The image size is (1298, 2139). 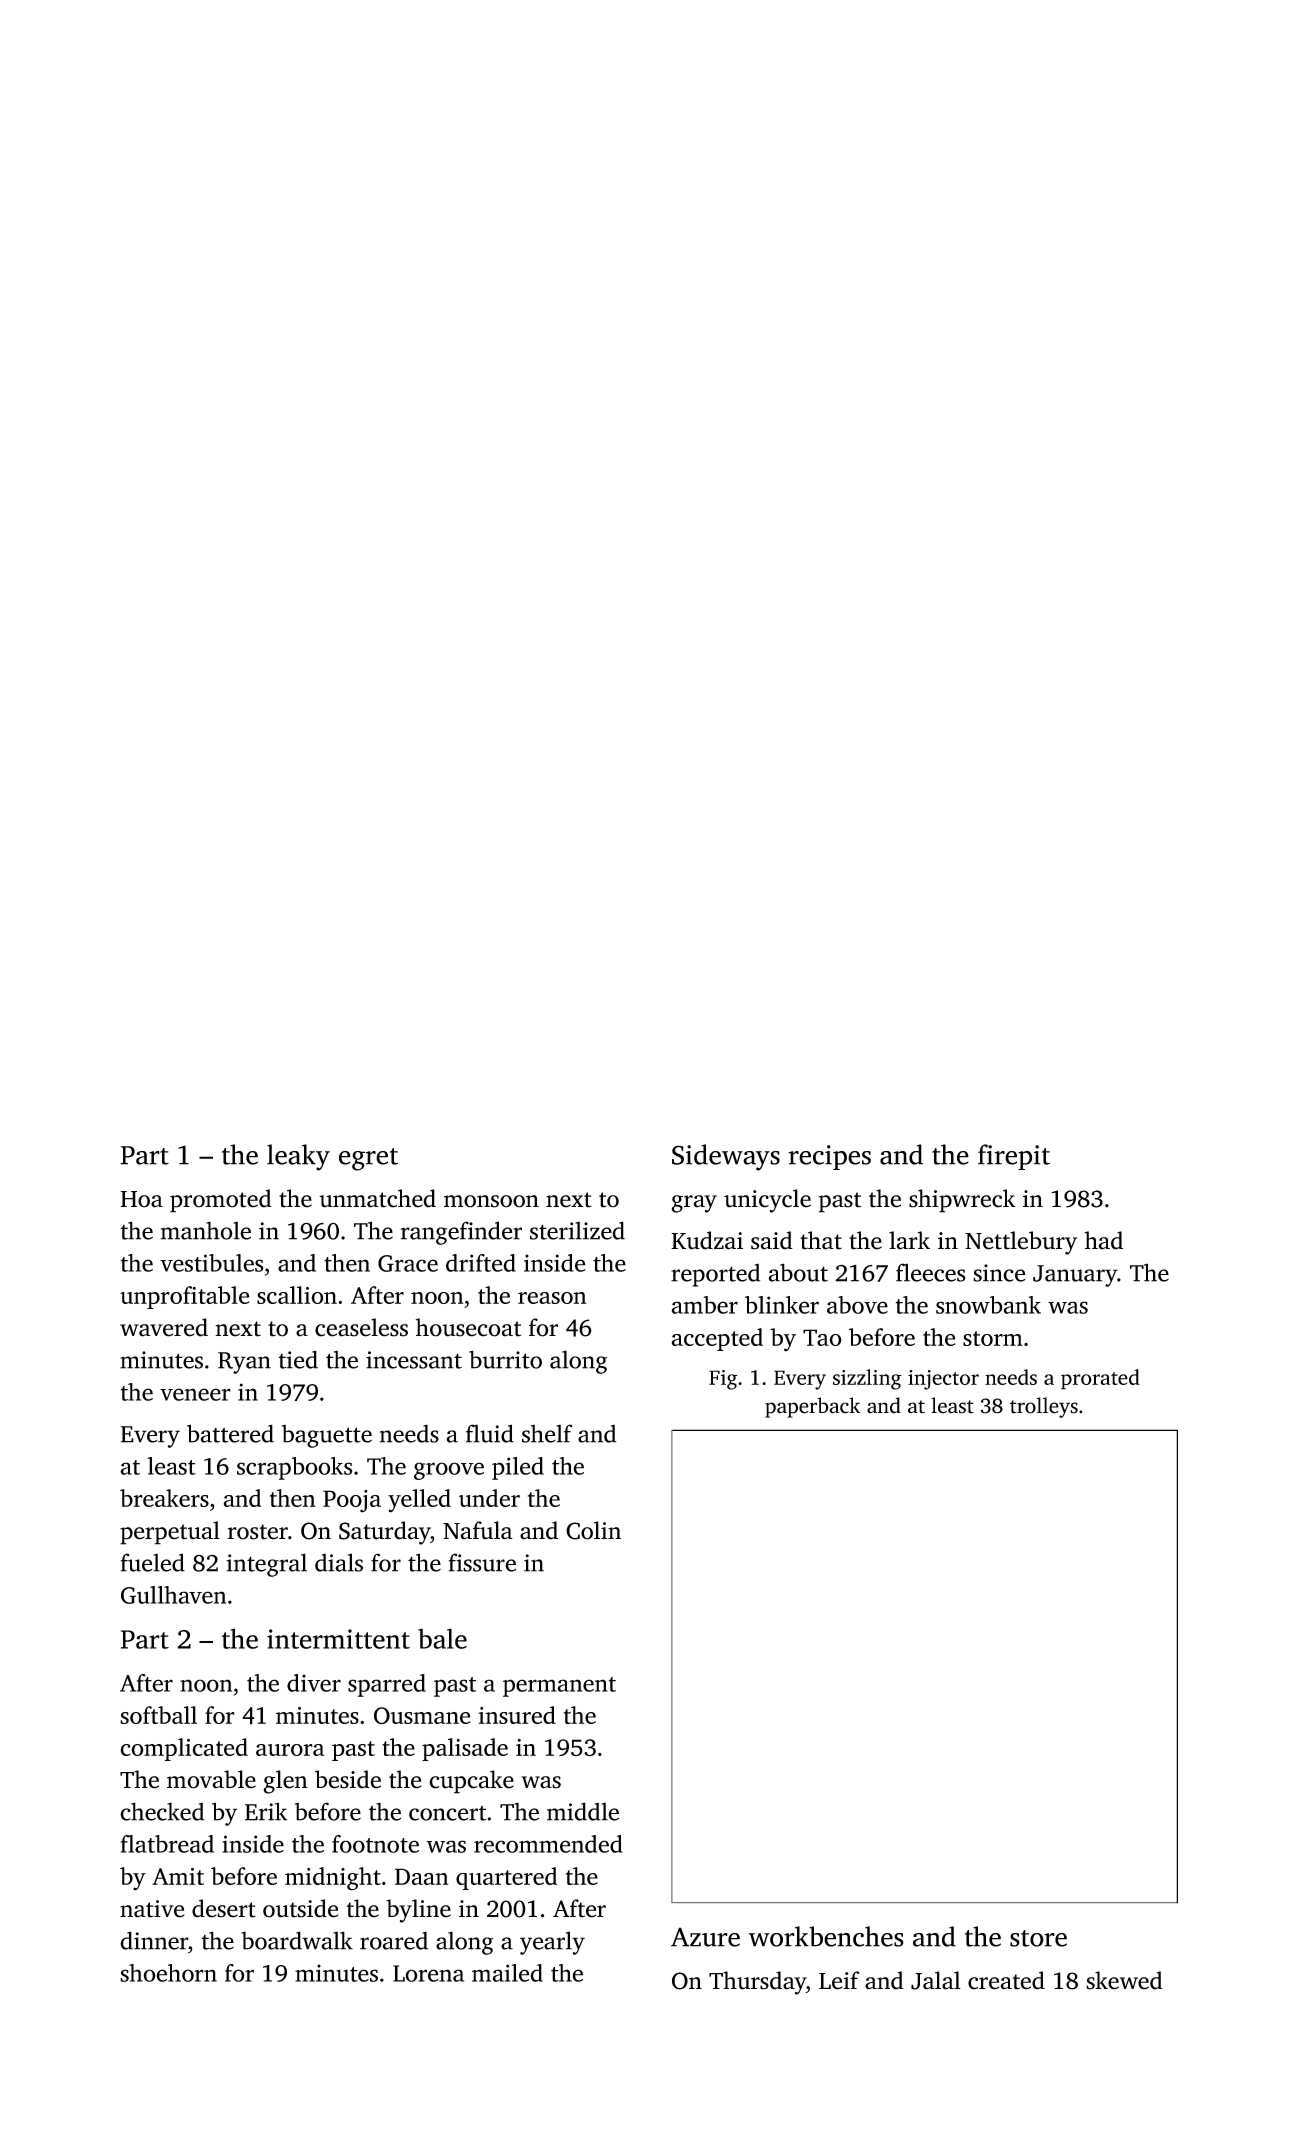 I want to click on Colin, so click(x=593, y=1530).
